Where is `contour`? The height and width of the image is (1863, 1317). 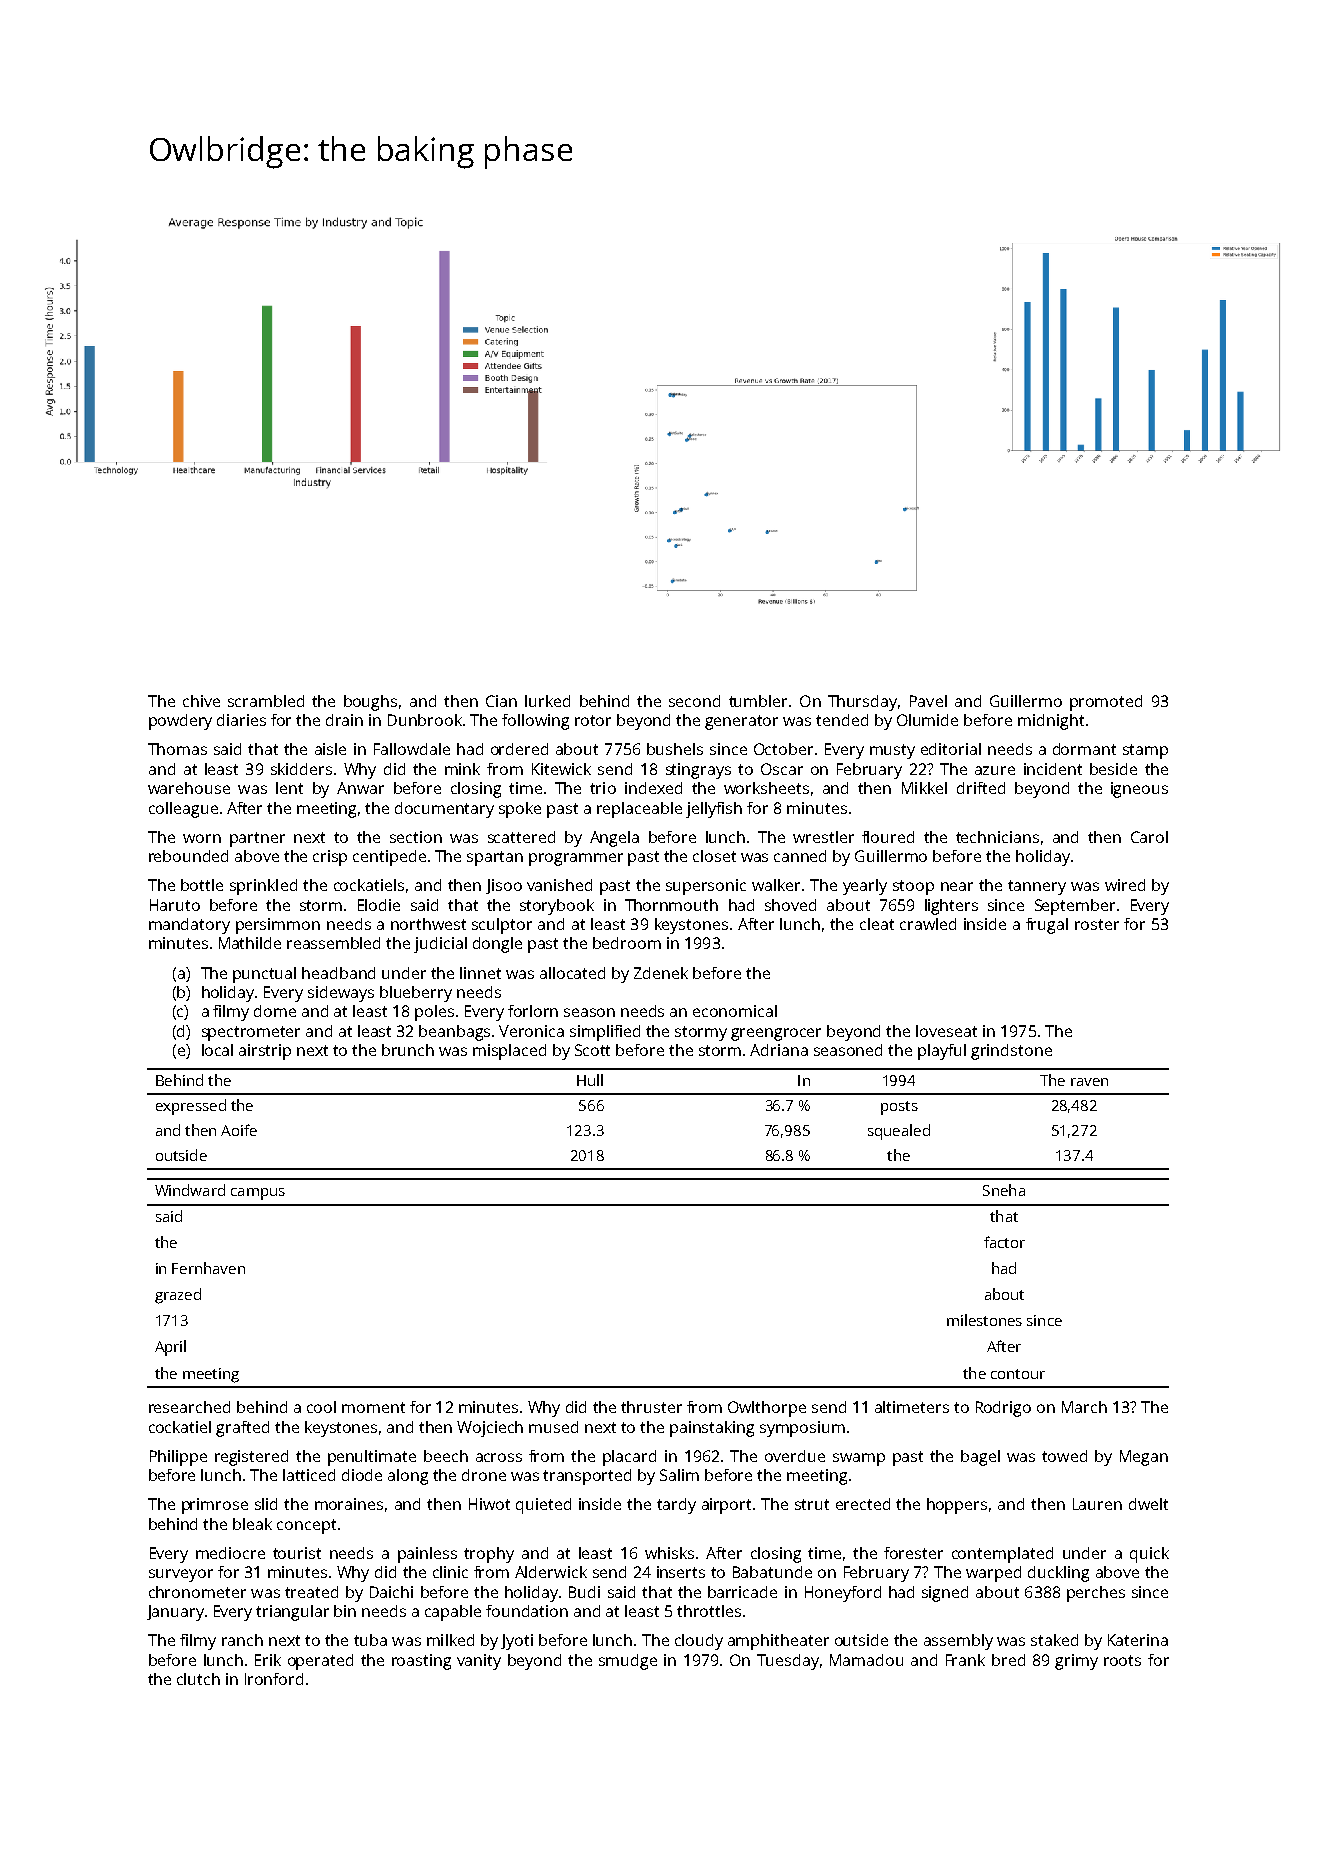 contour is located at coordinates (1018, 1374).
